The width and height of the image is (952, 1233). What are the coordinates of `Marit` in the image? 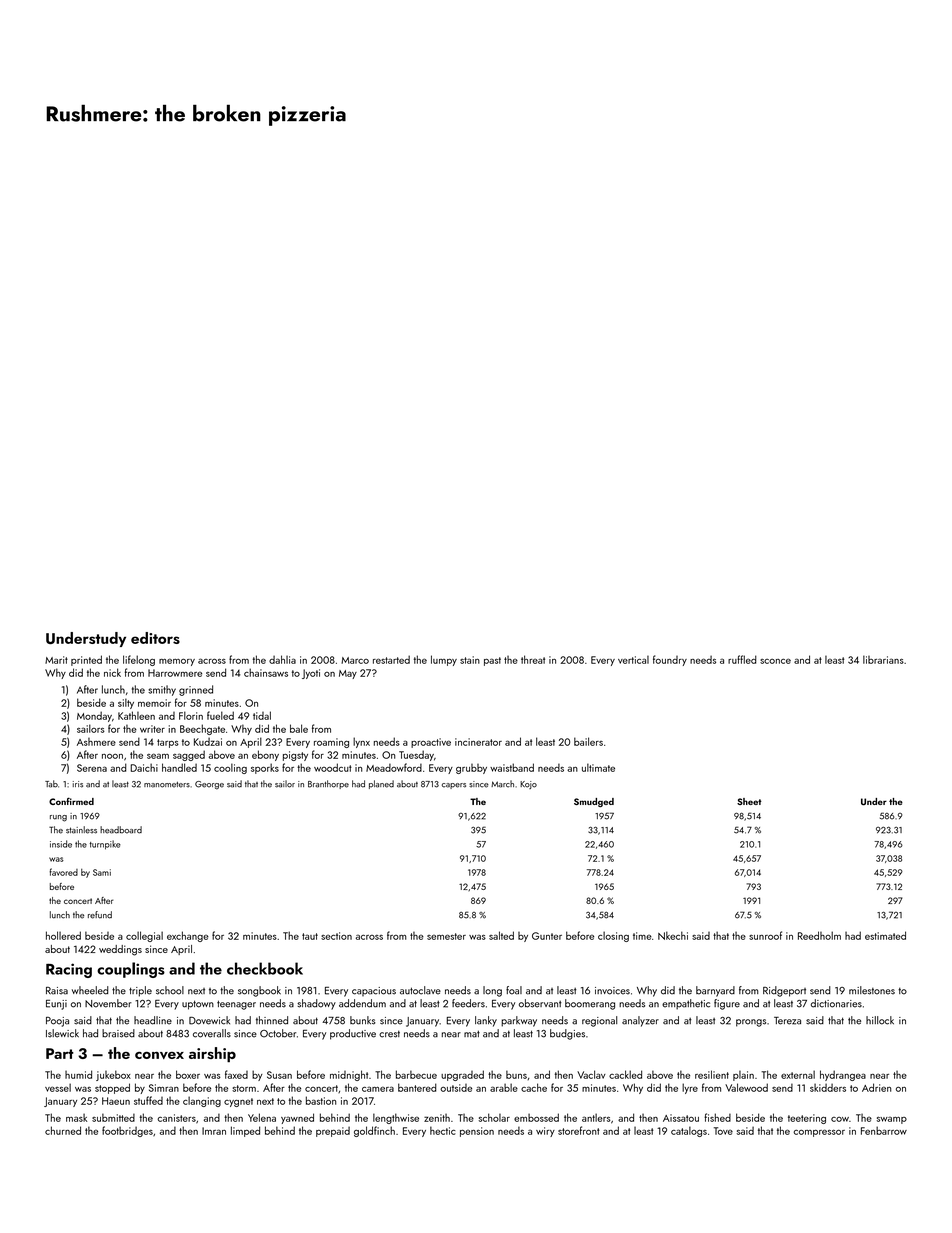 It's located at (56, 660).
